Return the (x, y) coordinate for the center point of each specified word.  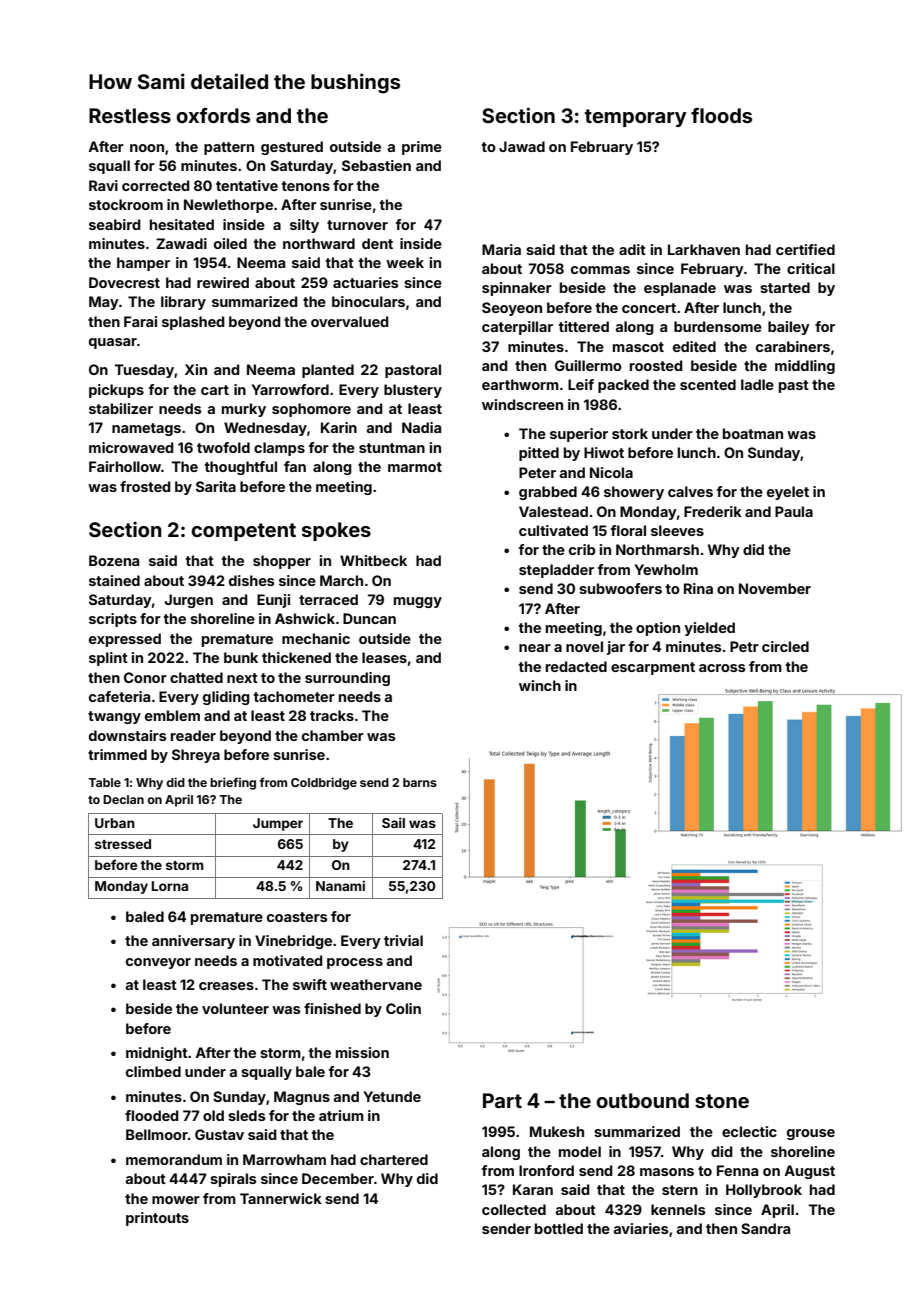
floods (721, 115)
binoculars (368, 301)
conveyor (158, 963)
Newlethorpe (228, 206)
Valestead (553, 511)
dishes (252, 580)
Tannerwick (281, 1198)
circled (785, 646)
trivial (403, 940)
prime (422, 148)
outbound (642, 1100)
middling (805, 367)
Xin (196, 369)
